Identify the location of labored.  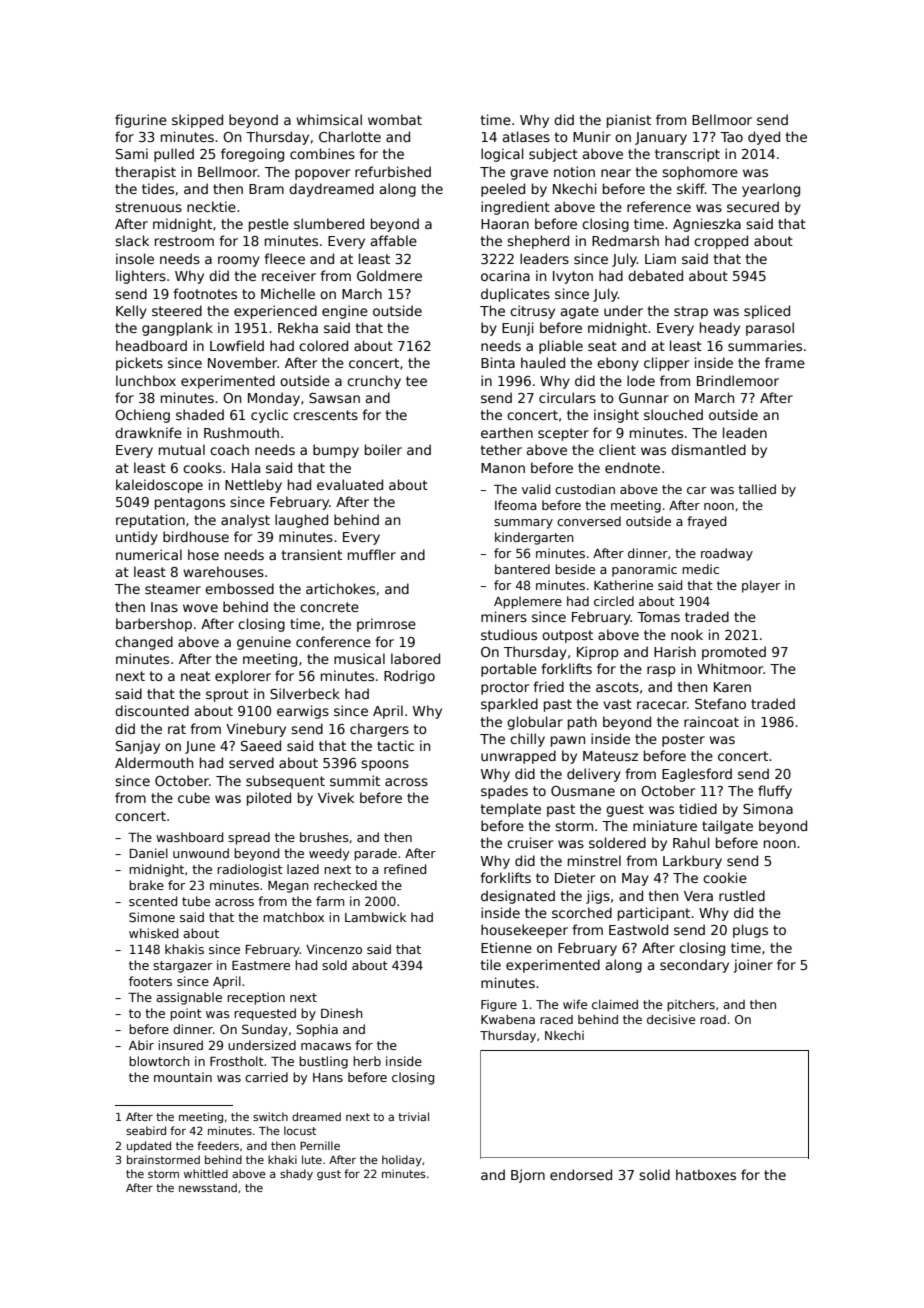
(415, 658).
